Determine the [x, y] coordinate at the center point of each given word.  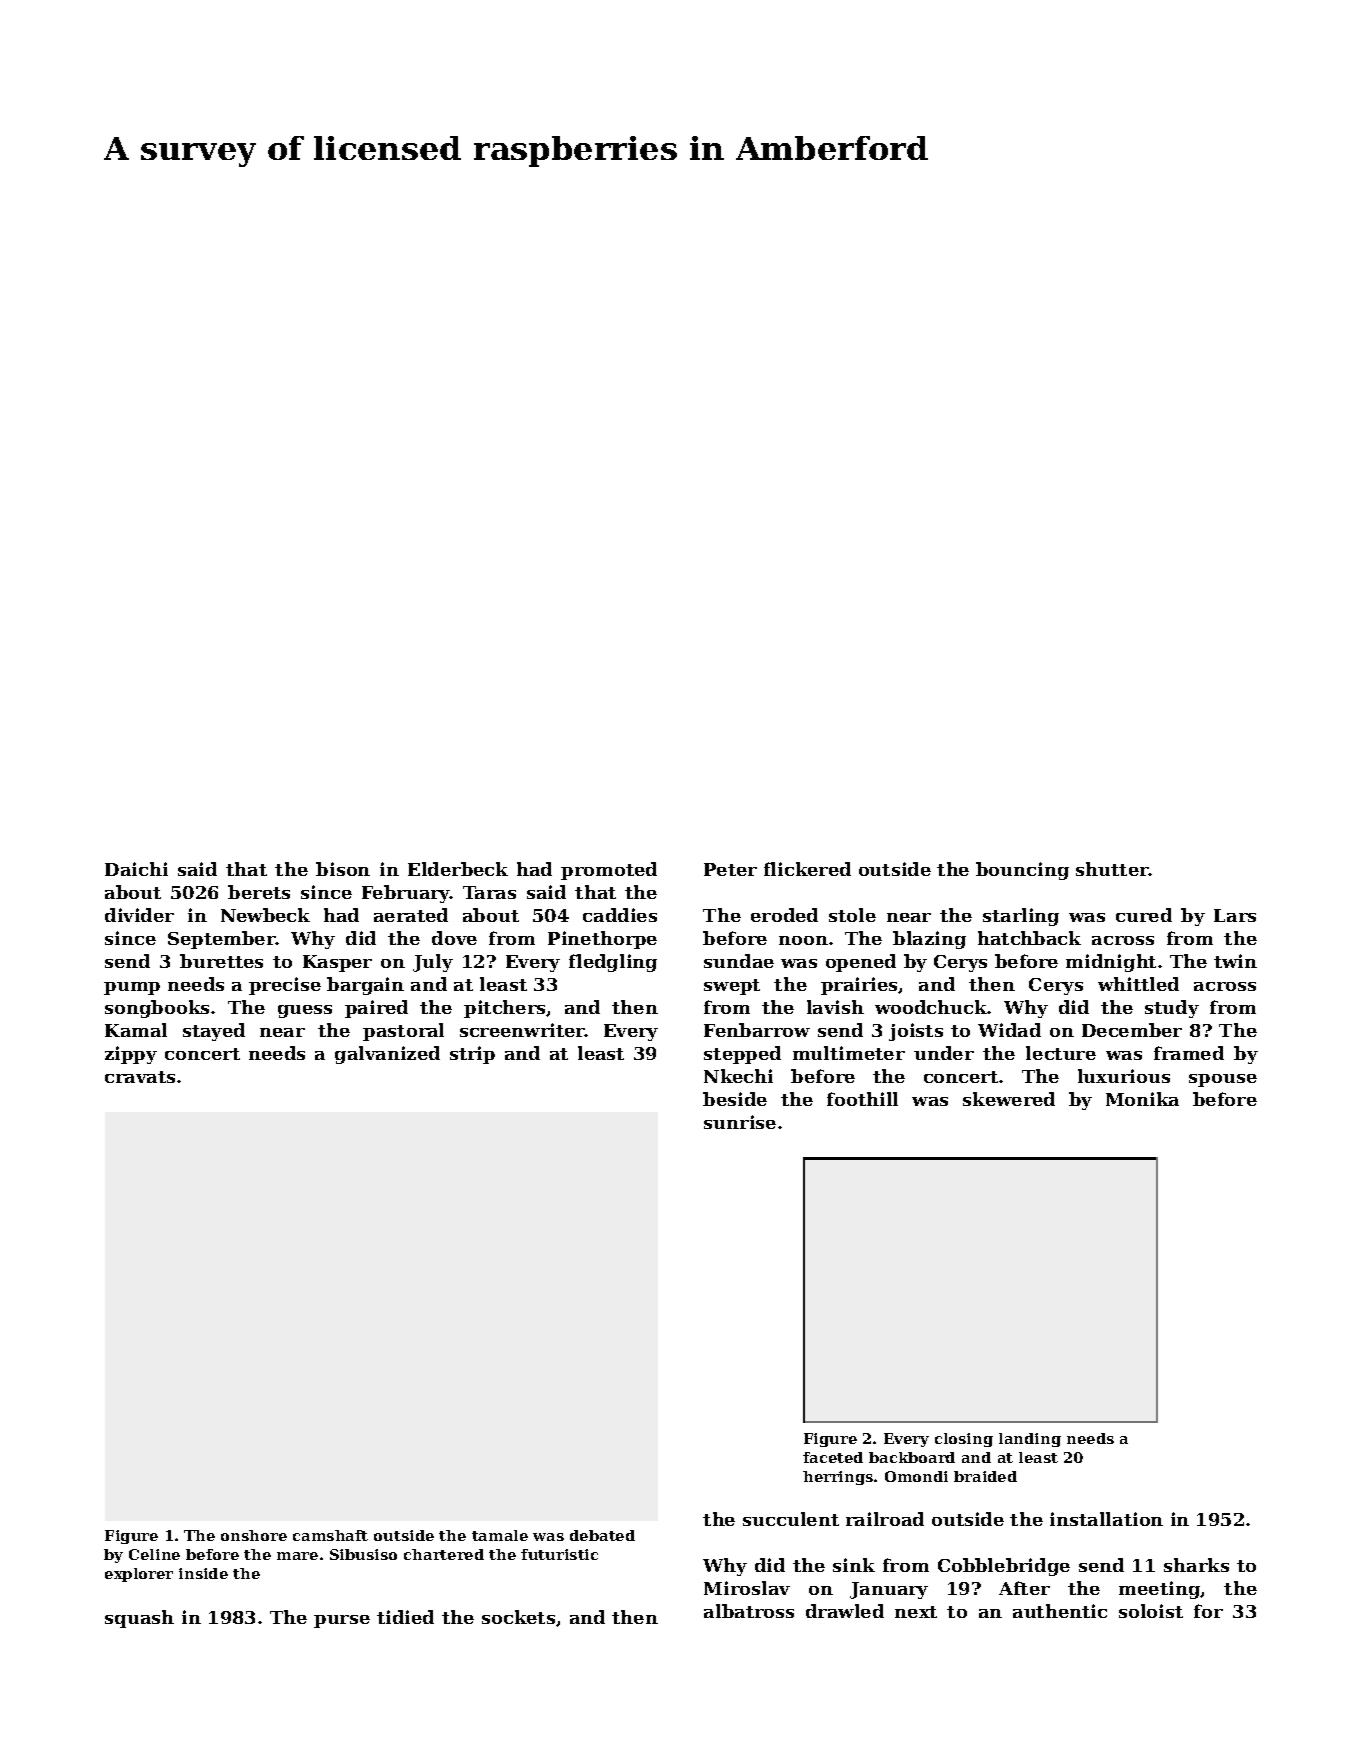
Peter [730, 869]
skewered [1009, 1099]
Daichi [136, 869]
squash [139, 1619]
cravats [140, 1077]
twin [1235, 961]
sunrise [740, 1122]
